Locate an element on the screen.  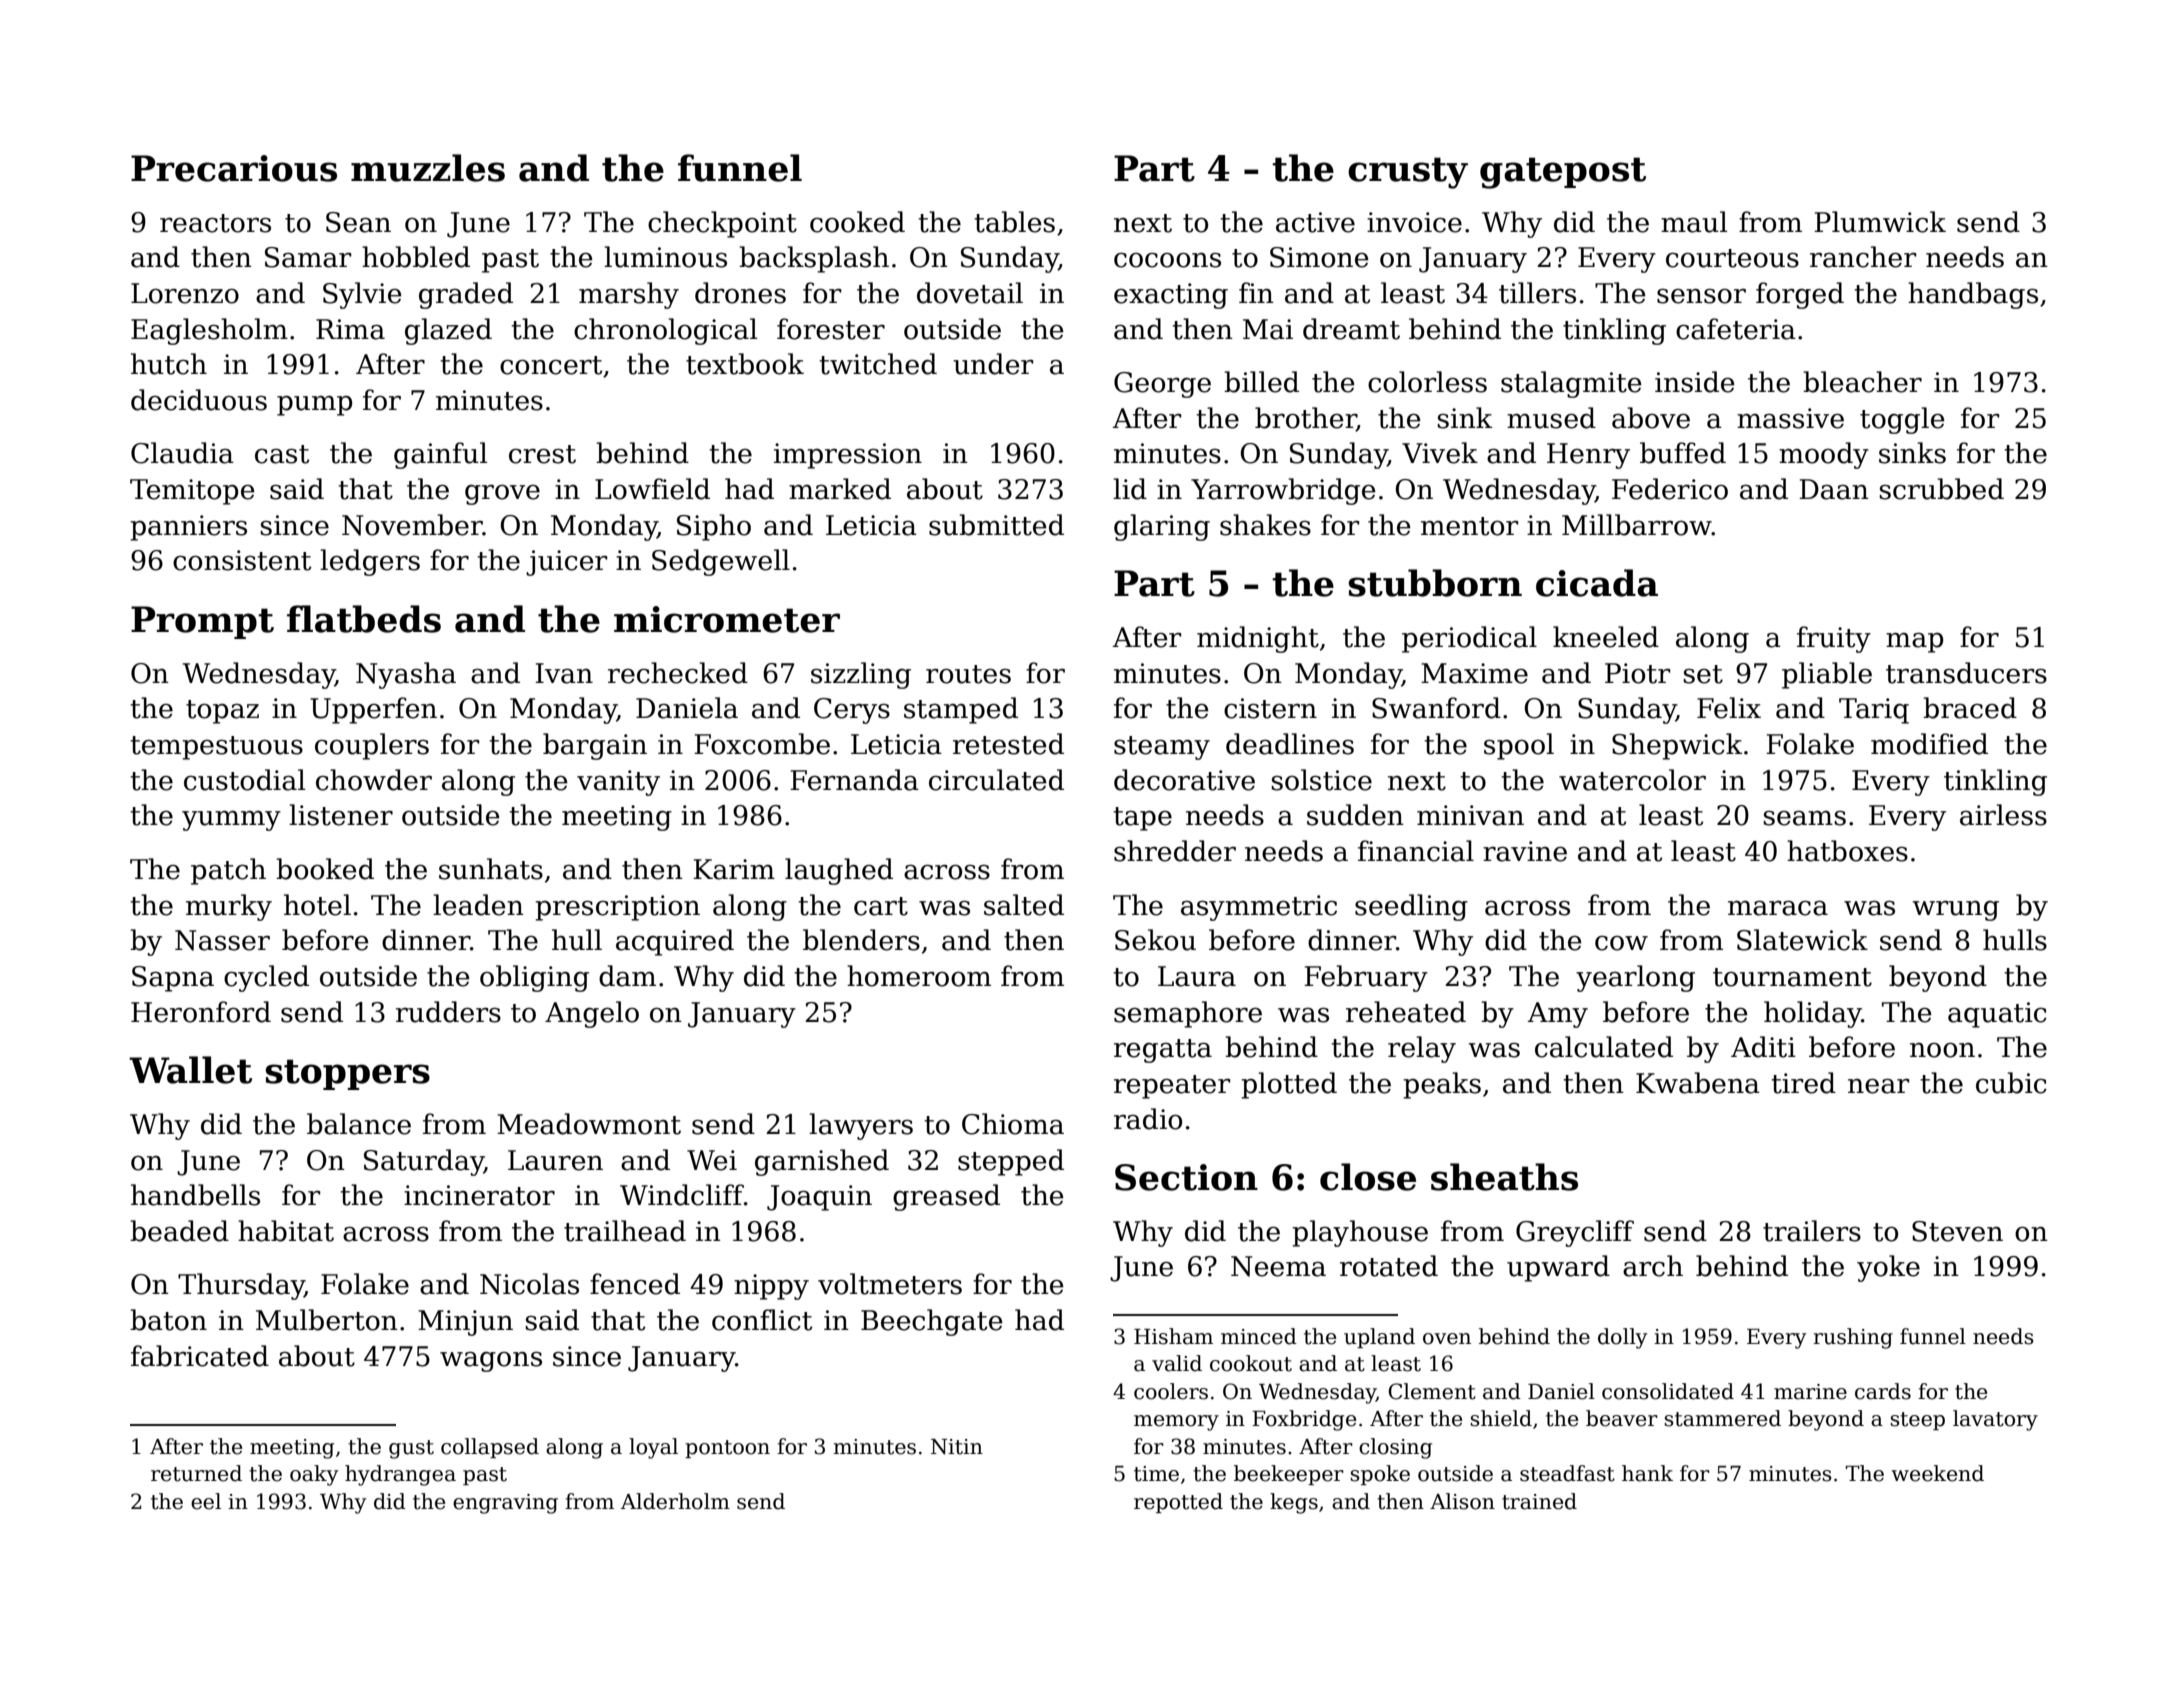
gatepost is located at coordinates (1563, 173).
